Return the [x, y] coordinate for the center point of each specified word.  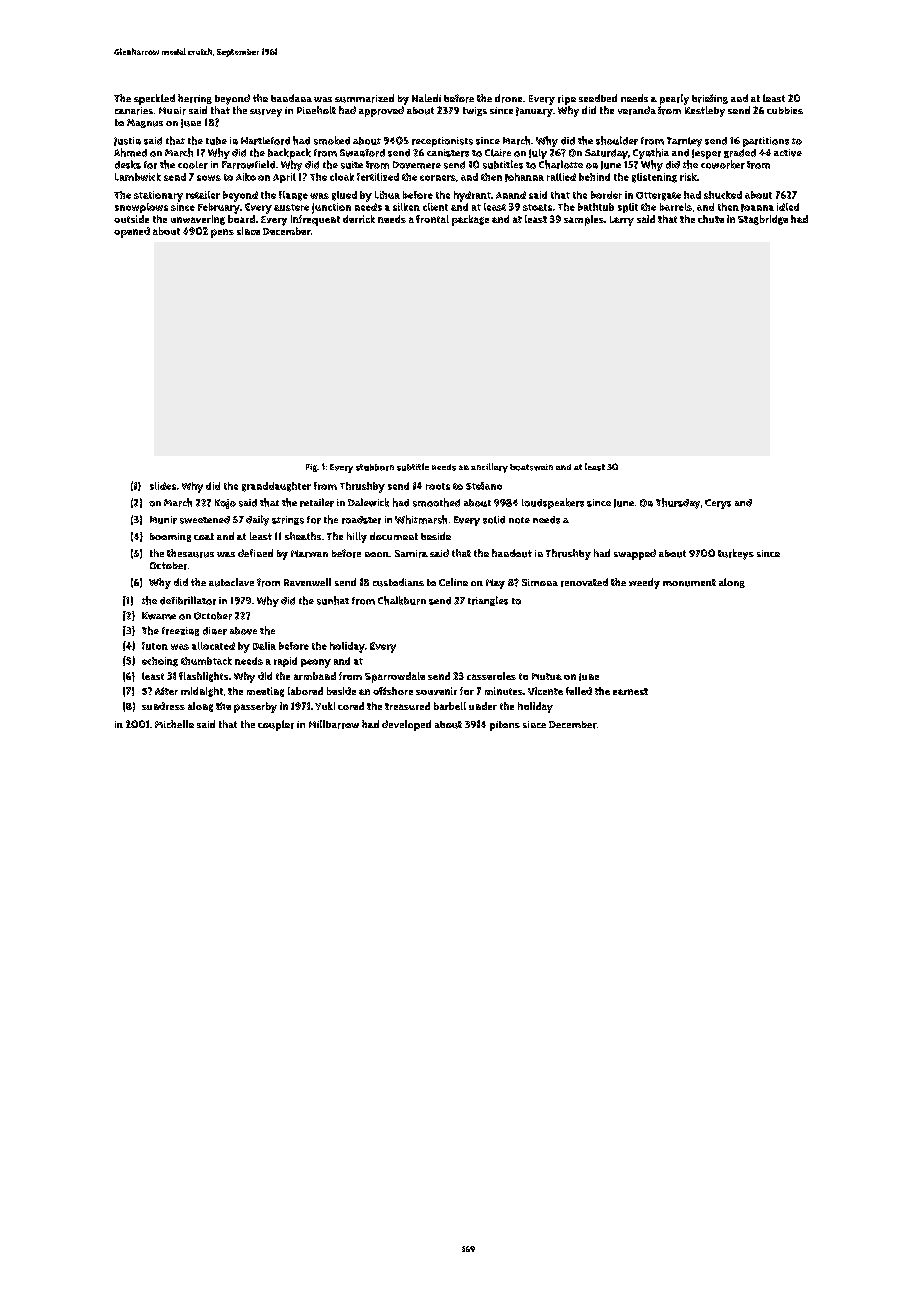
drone [508, 98]
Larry [622, 221]
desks [128, 164]
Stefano [484, 486]
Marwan [309, 554]
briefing [710, 99]
